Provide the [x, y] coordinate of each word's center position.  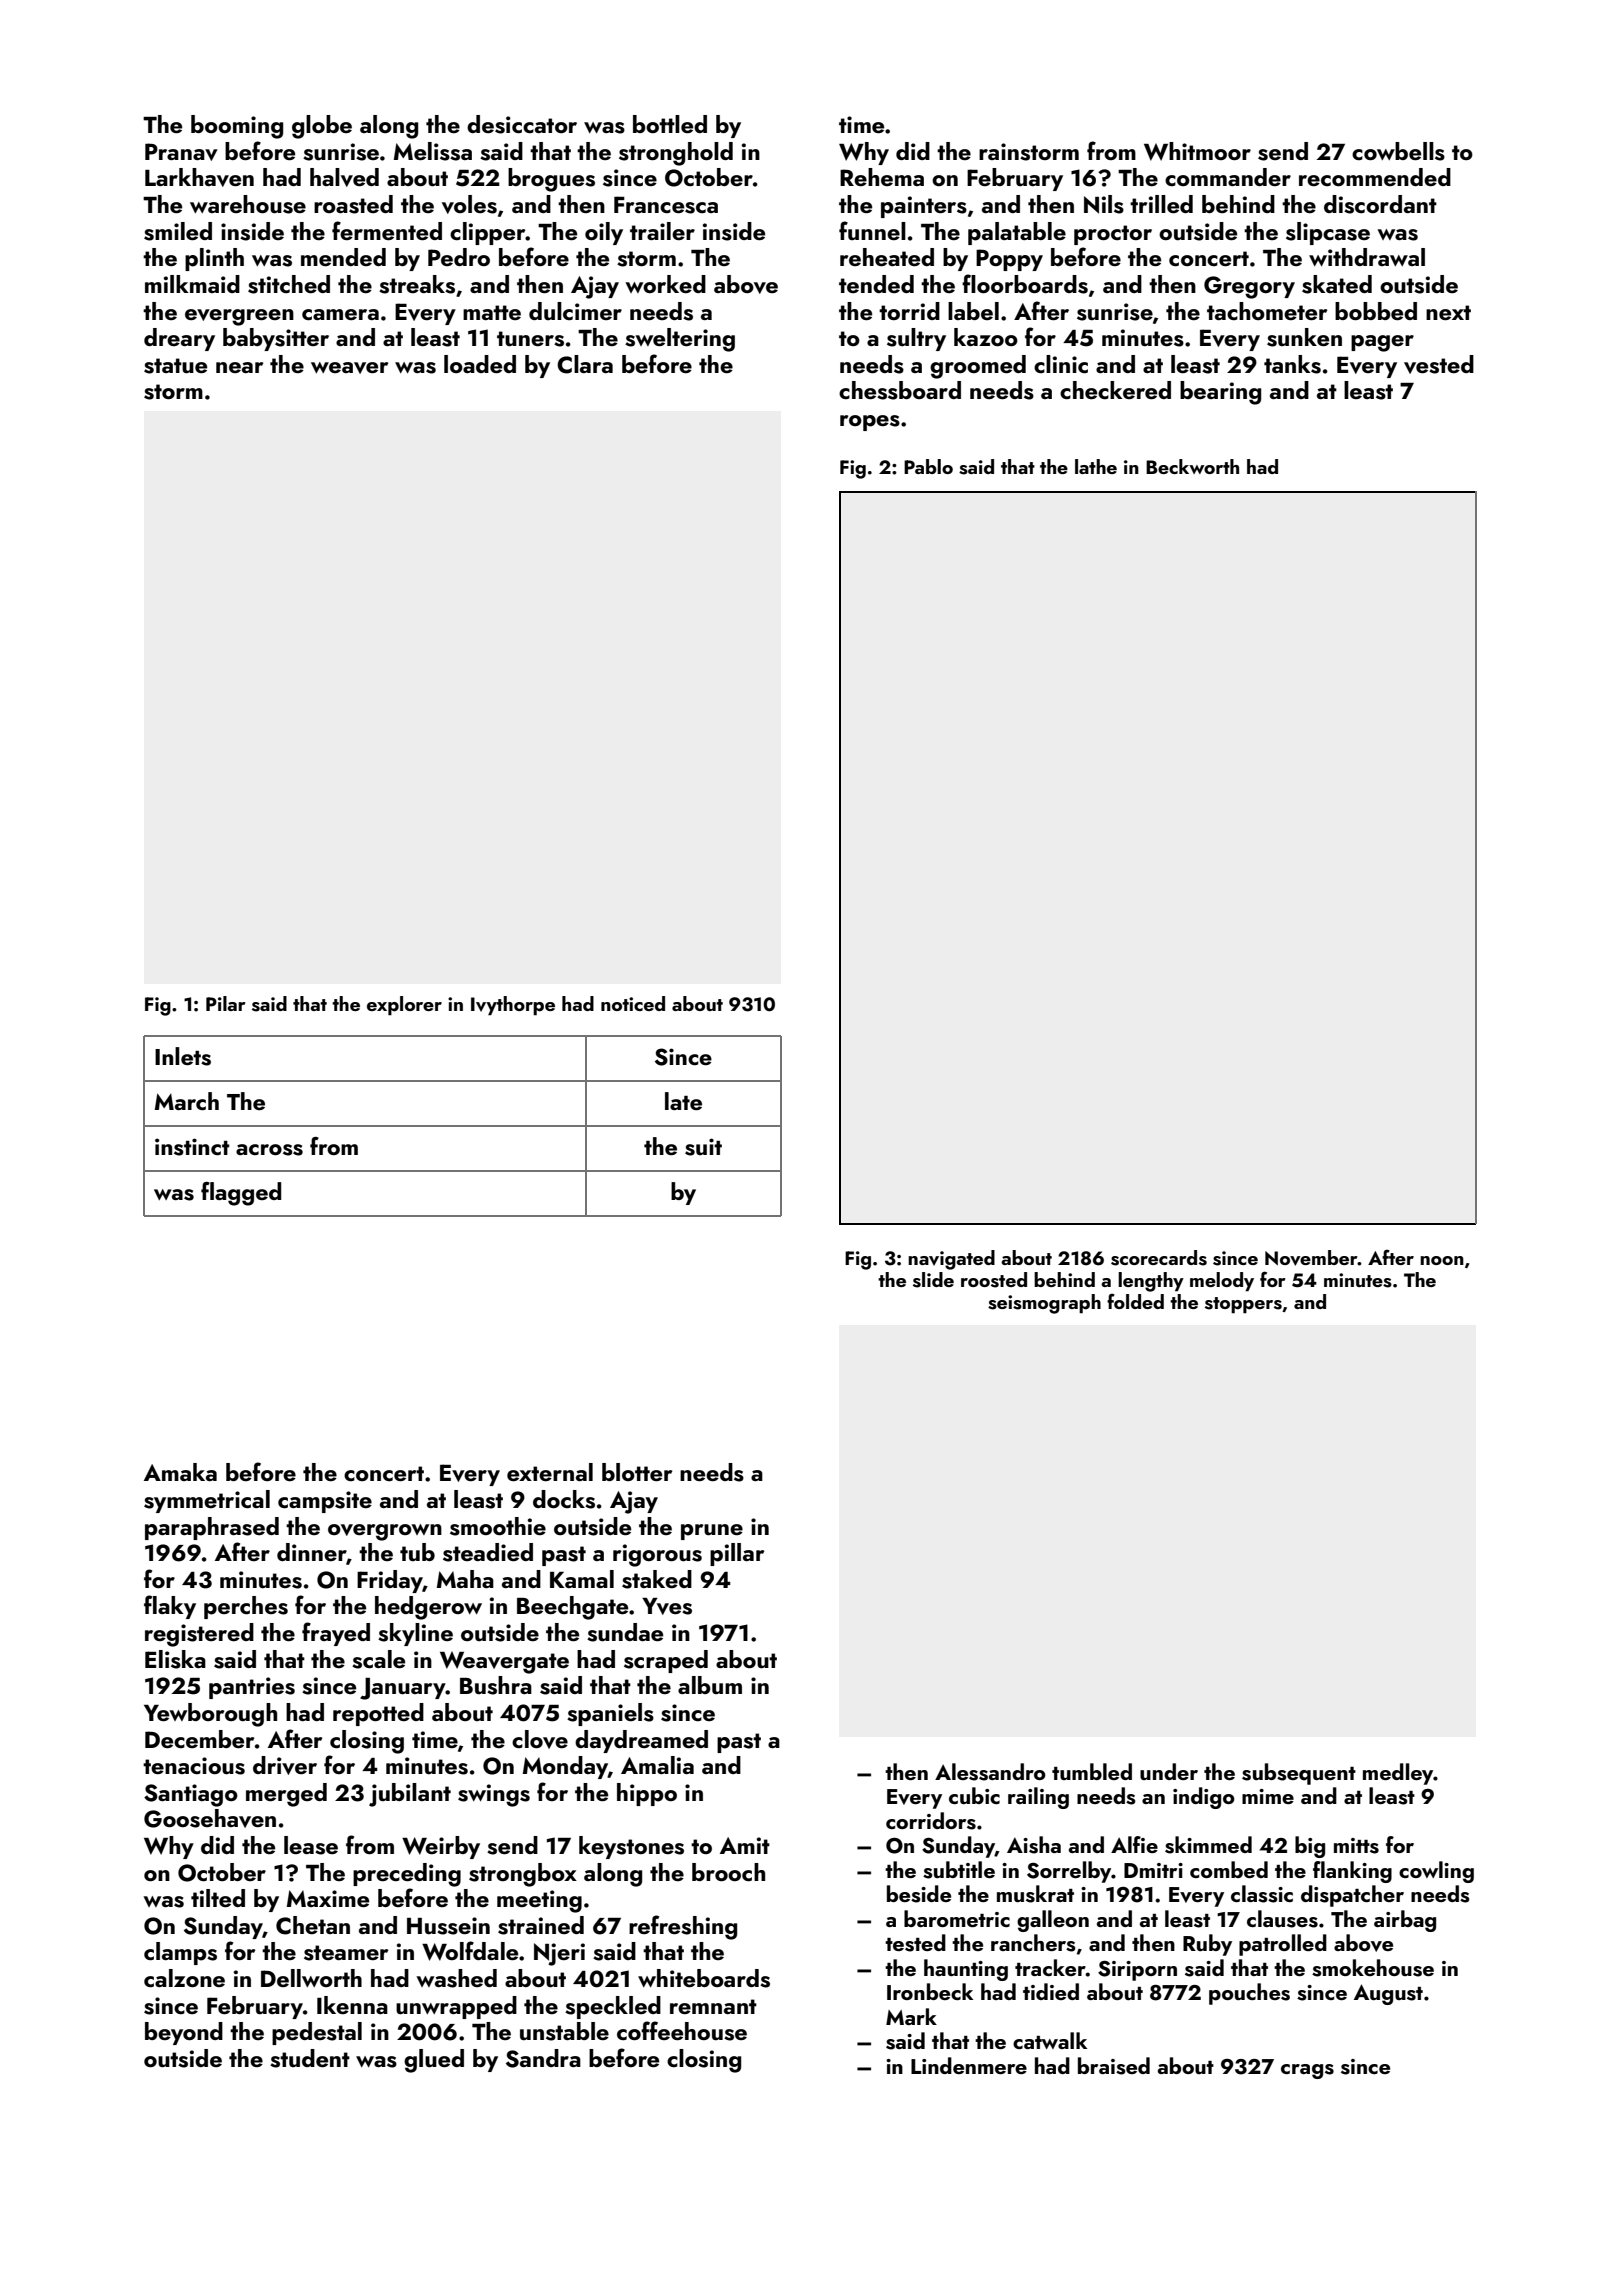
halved [344, 177]
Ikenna [352, 2005]
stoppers [1243, 1305]
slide [933, 1280]
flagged [241, 1194]
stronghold [676, 154]
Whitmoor [1197, 151]
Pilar [226, 1003]
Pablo [928, 466]
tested [915, 1943]
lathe [1096, 466]
